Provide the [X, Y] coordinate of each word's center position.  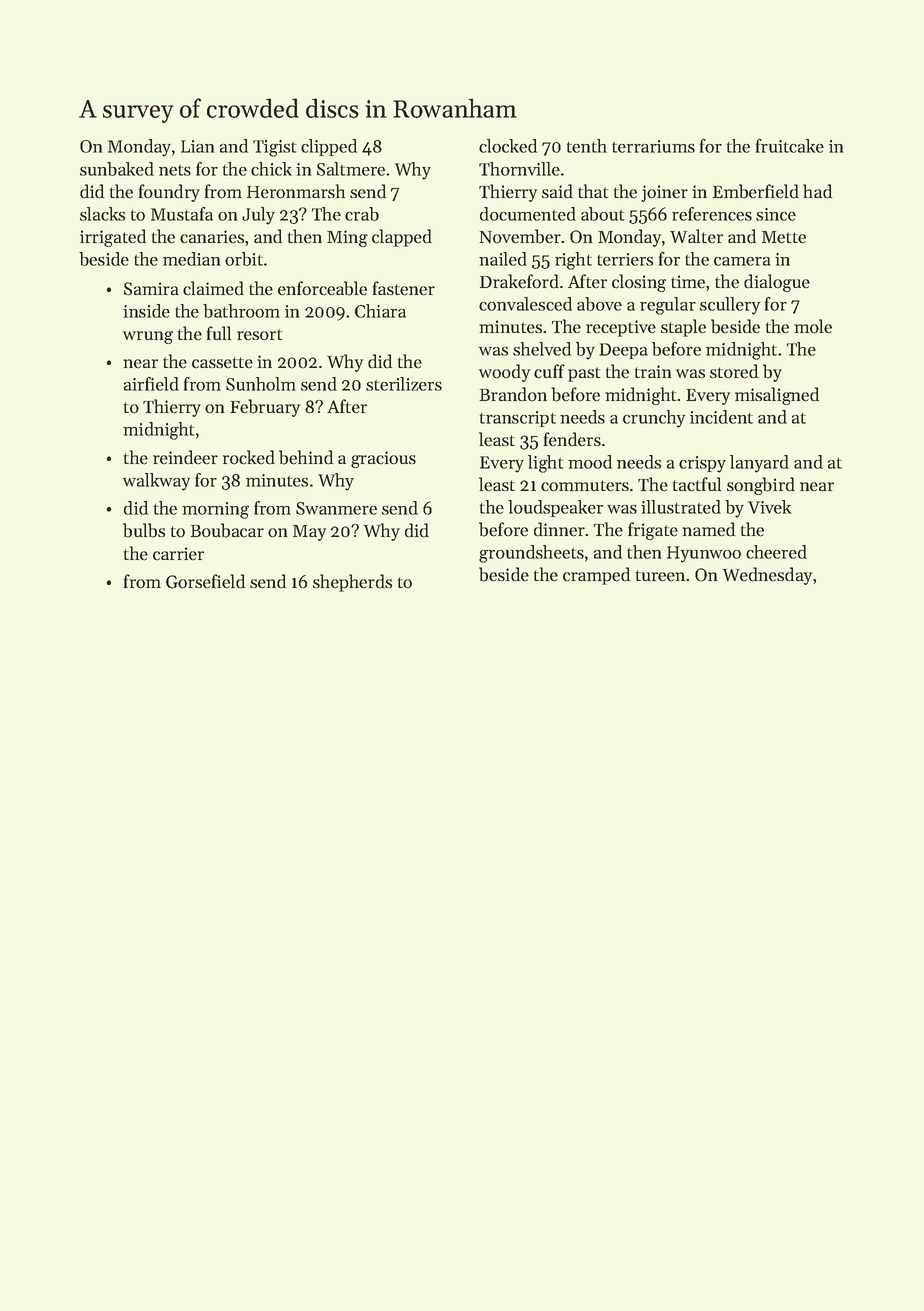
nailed [503, 259]
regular [668, 306]
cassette [222, 363]
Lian [197, 146]
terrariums [653, 146]
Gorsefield [205, 581]
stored [734, 371]
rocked [249, 457]
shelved [542, 349]
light [545, 464]
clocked [508, 146]
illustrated [681, 507]
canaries [212, 237]
